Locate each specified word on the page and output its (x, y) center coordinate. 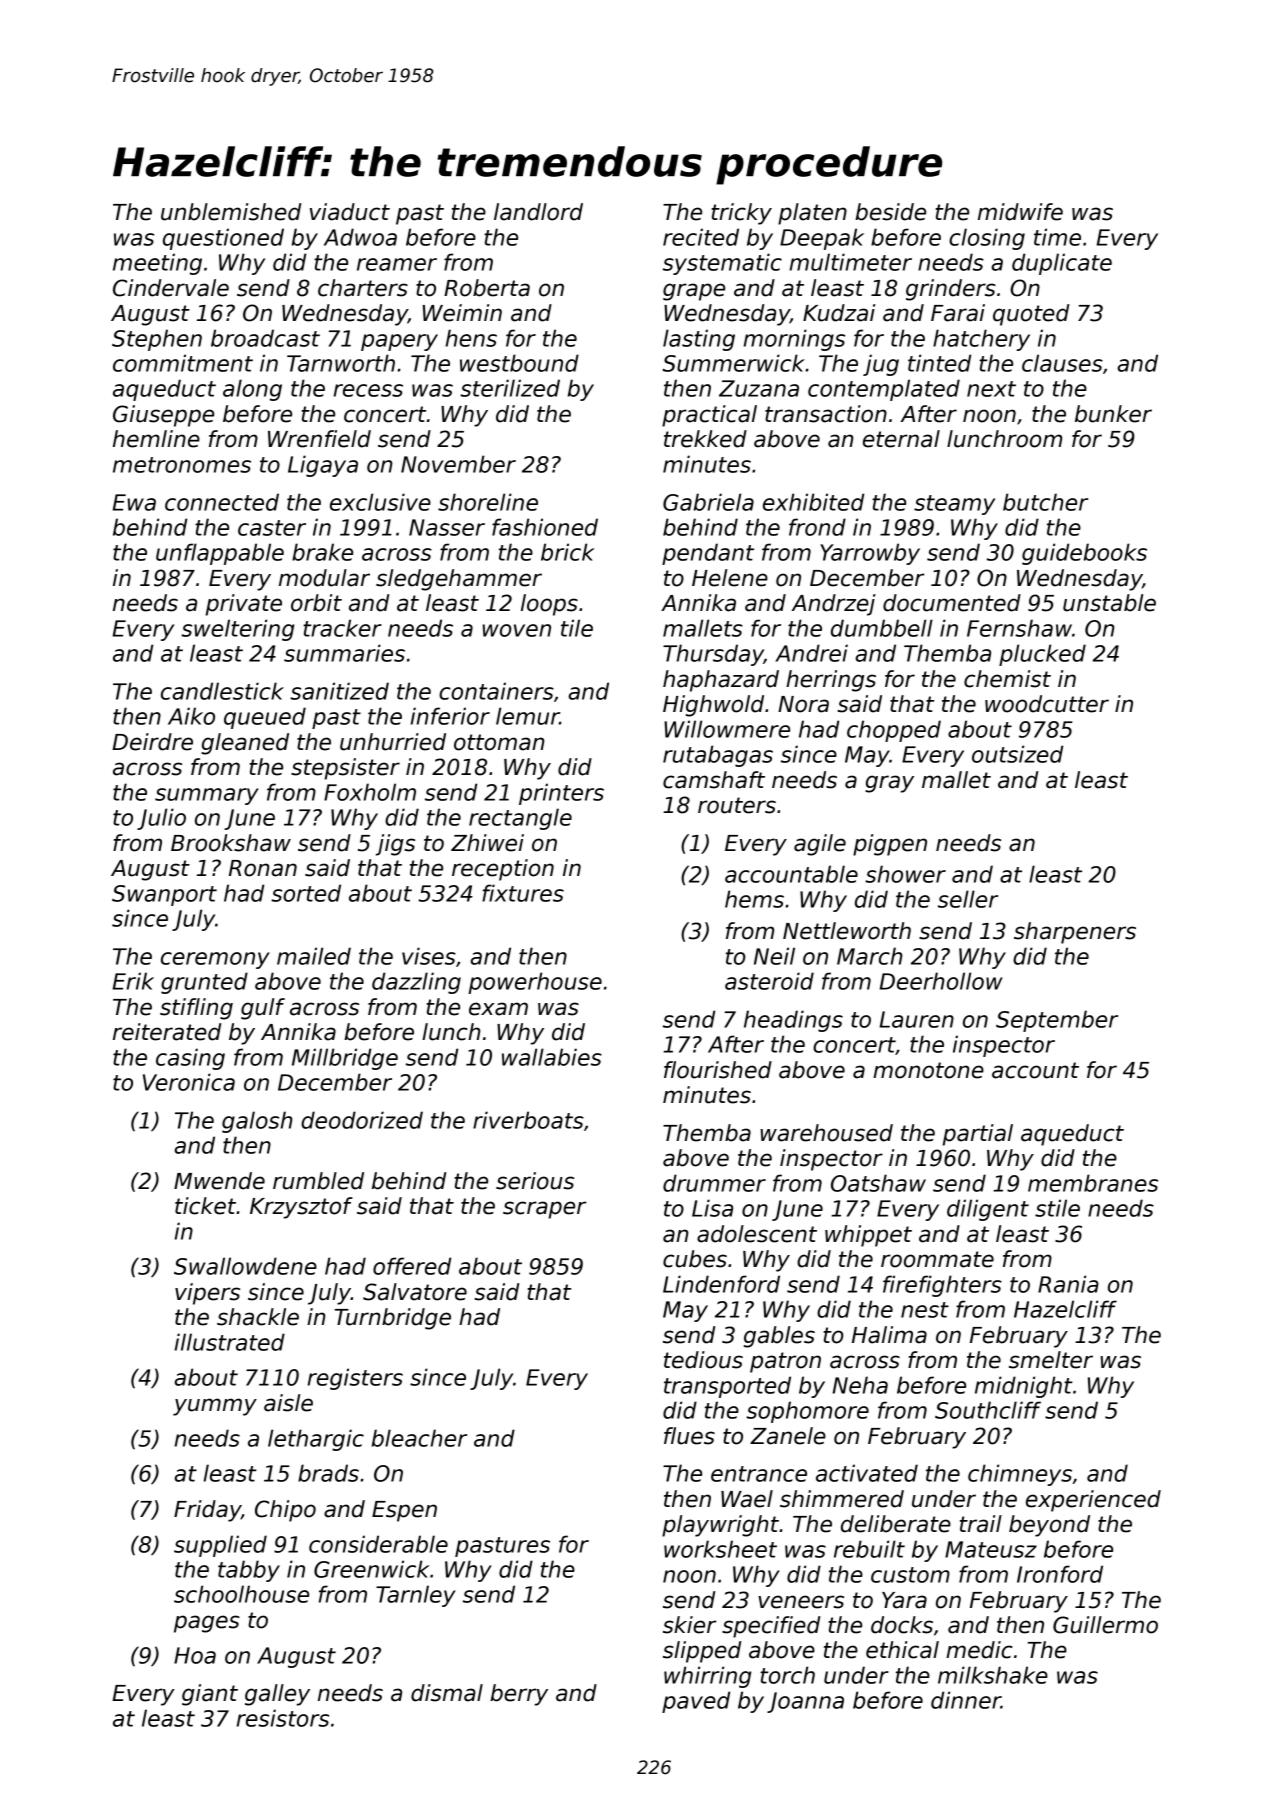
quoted (1031, 315)
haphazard (721, 681)
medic (979, 1650)
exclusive (380, 502)
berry (519, 1695)
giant (210, 1695)
